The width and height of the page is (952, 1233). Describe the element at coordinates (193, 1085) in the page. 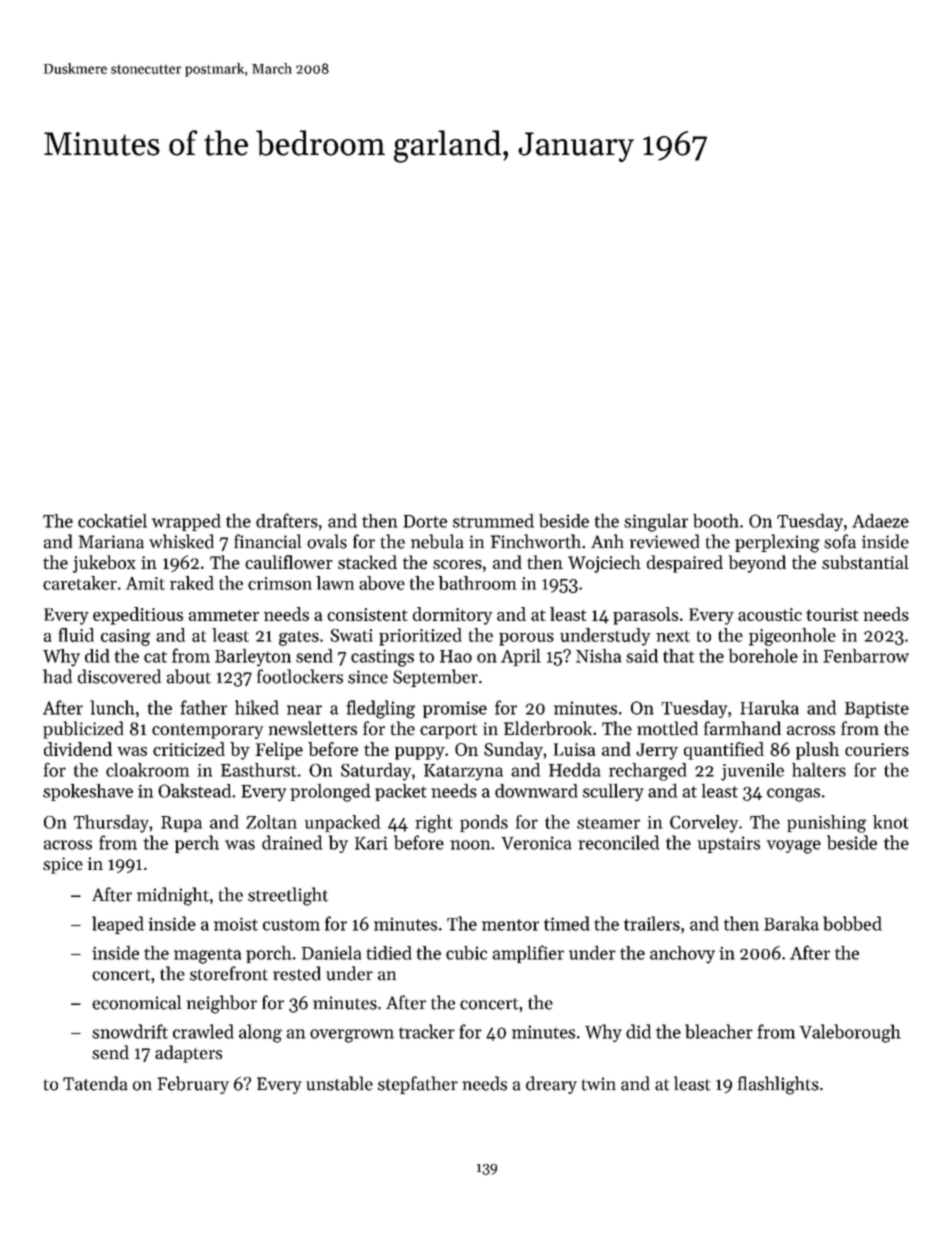

I see `February` at that location.
